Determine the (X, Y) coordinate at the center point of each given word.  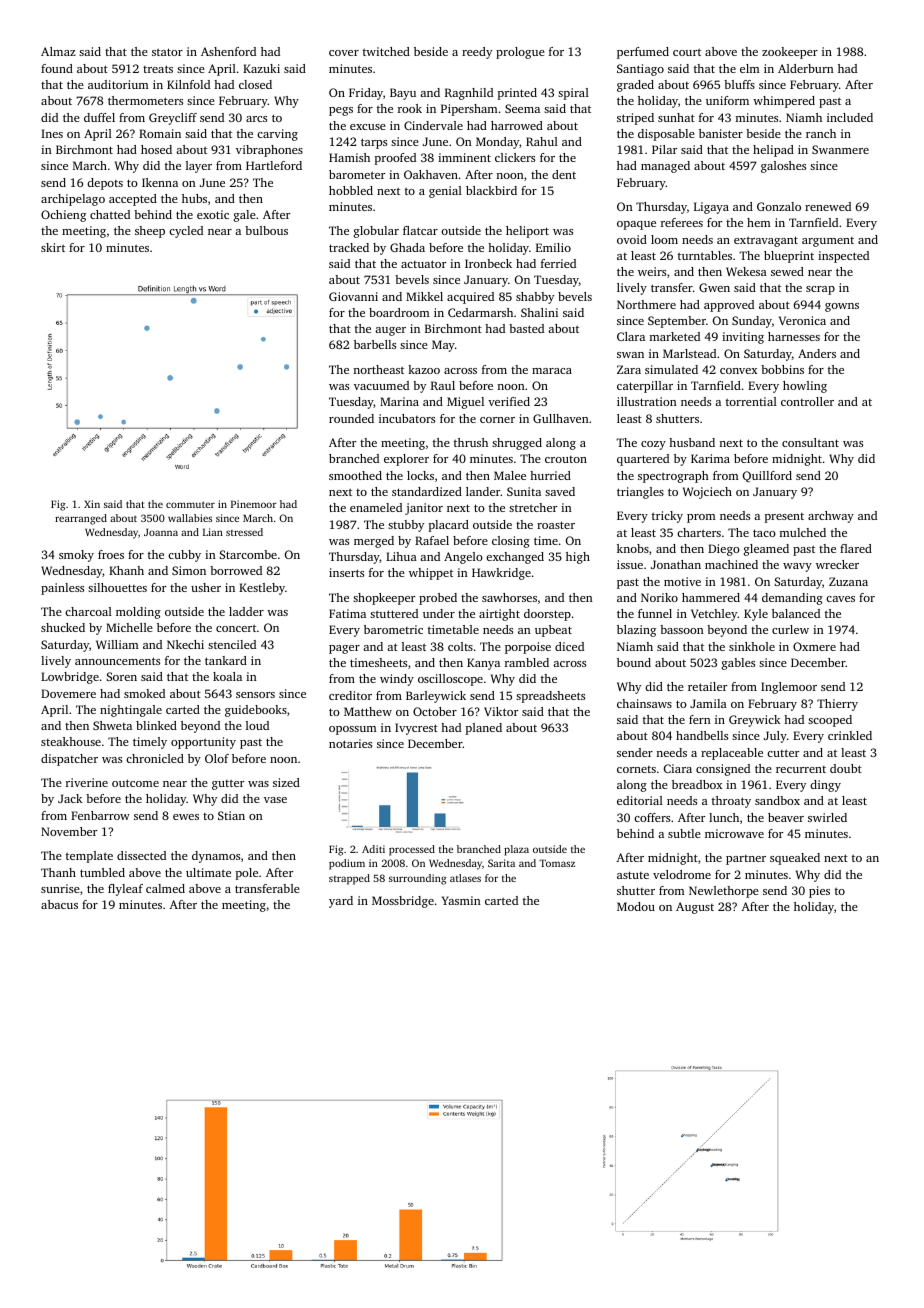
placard (449, 526)
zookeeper (790, 53)
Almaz (58, 51)
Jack (70, 798)
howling (805, 387)
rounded (351, 418)
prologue (520, 53)
